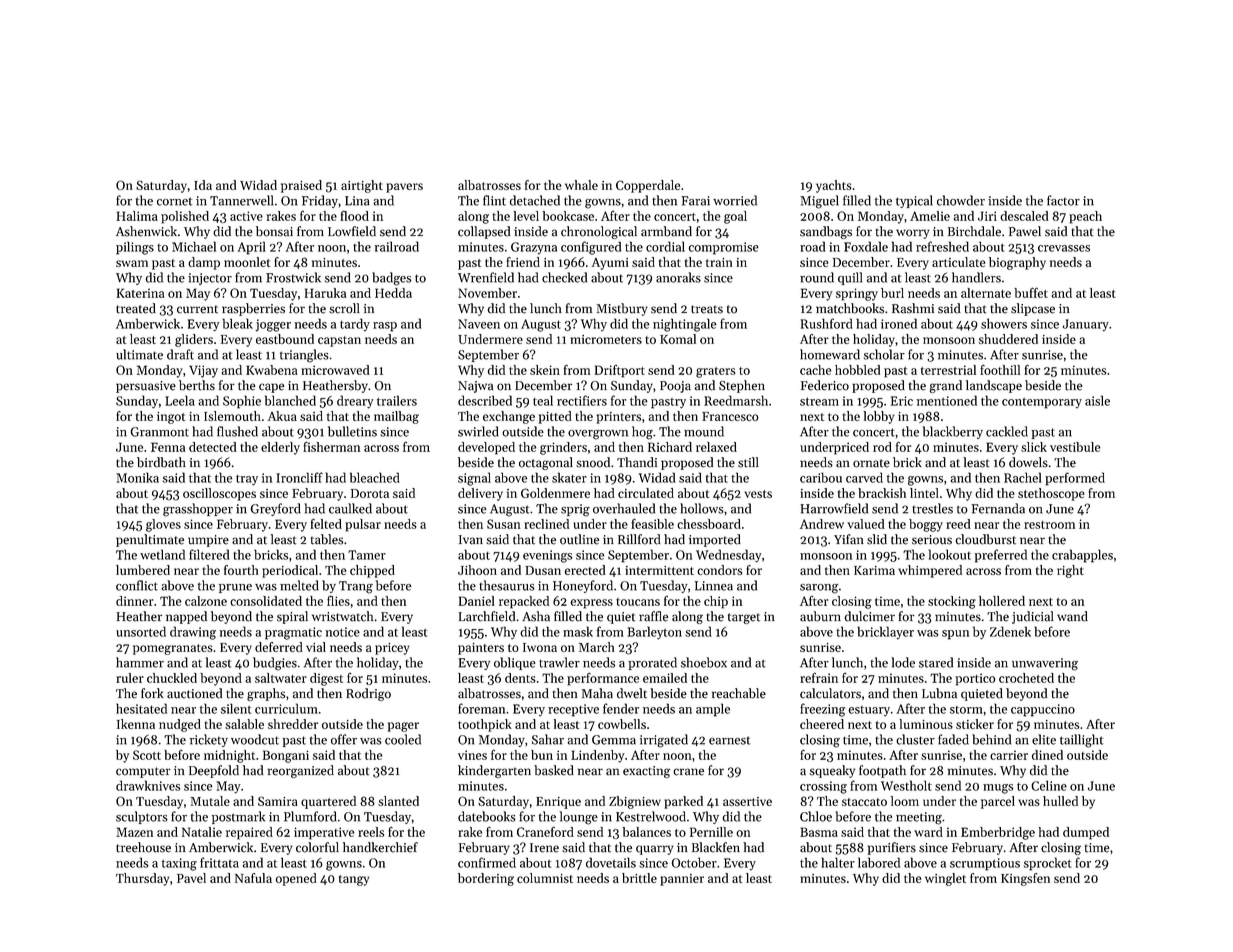  What do you see at coordinates (903, 662) in the screenshot?
I see `lode` at bounding box center [903, 662].
